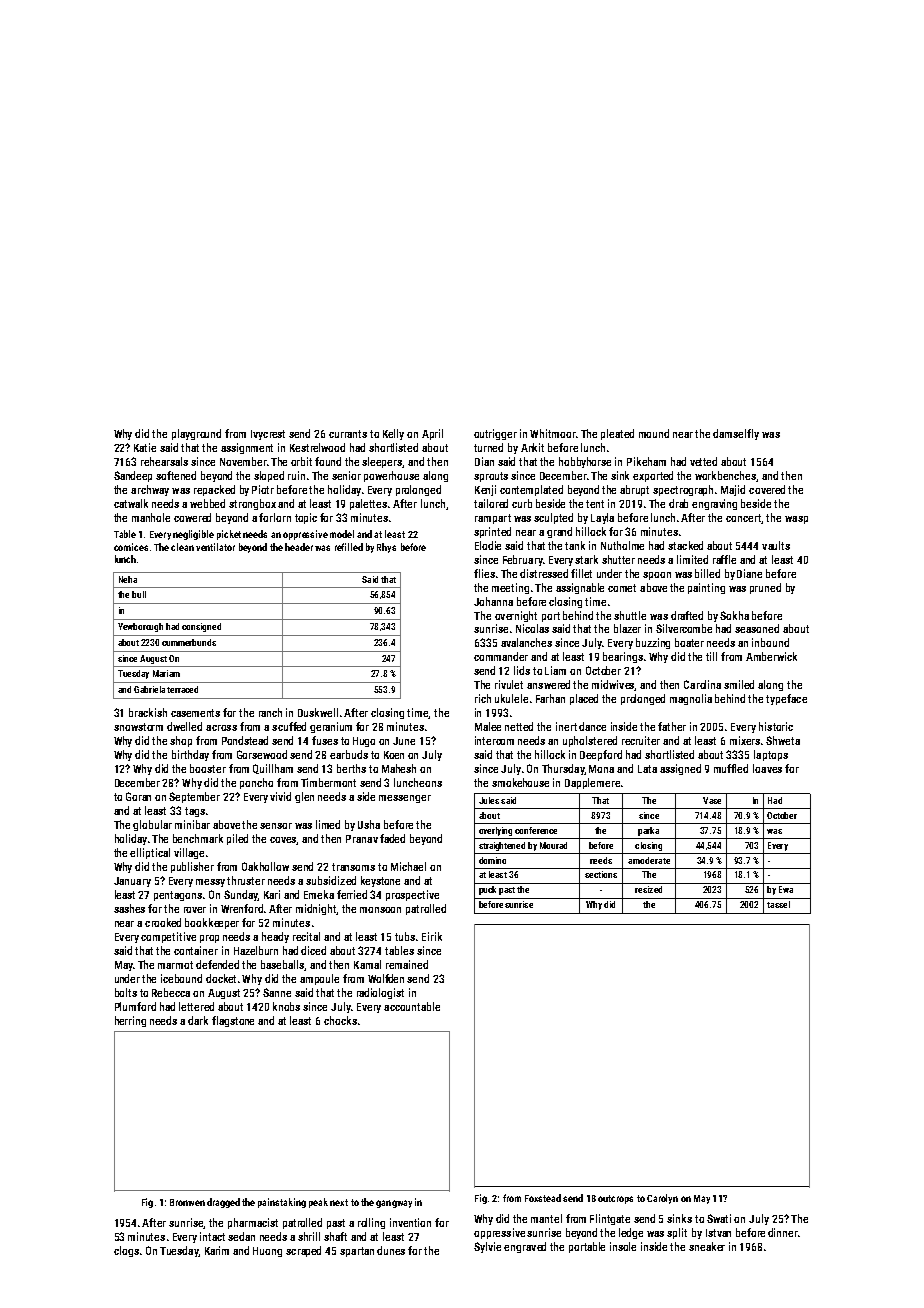  Describe the element at coordinates (776, 726) in the screenshot. I see `historic` at that location.
